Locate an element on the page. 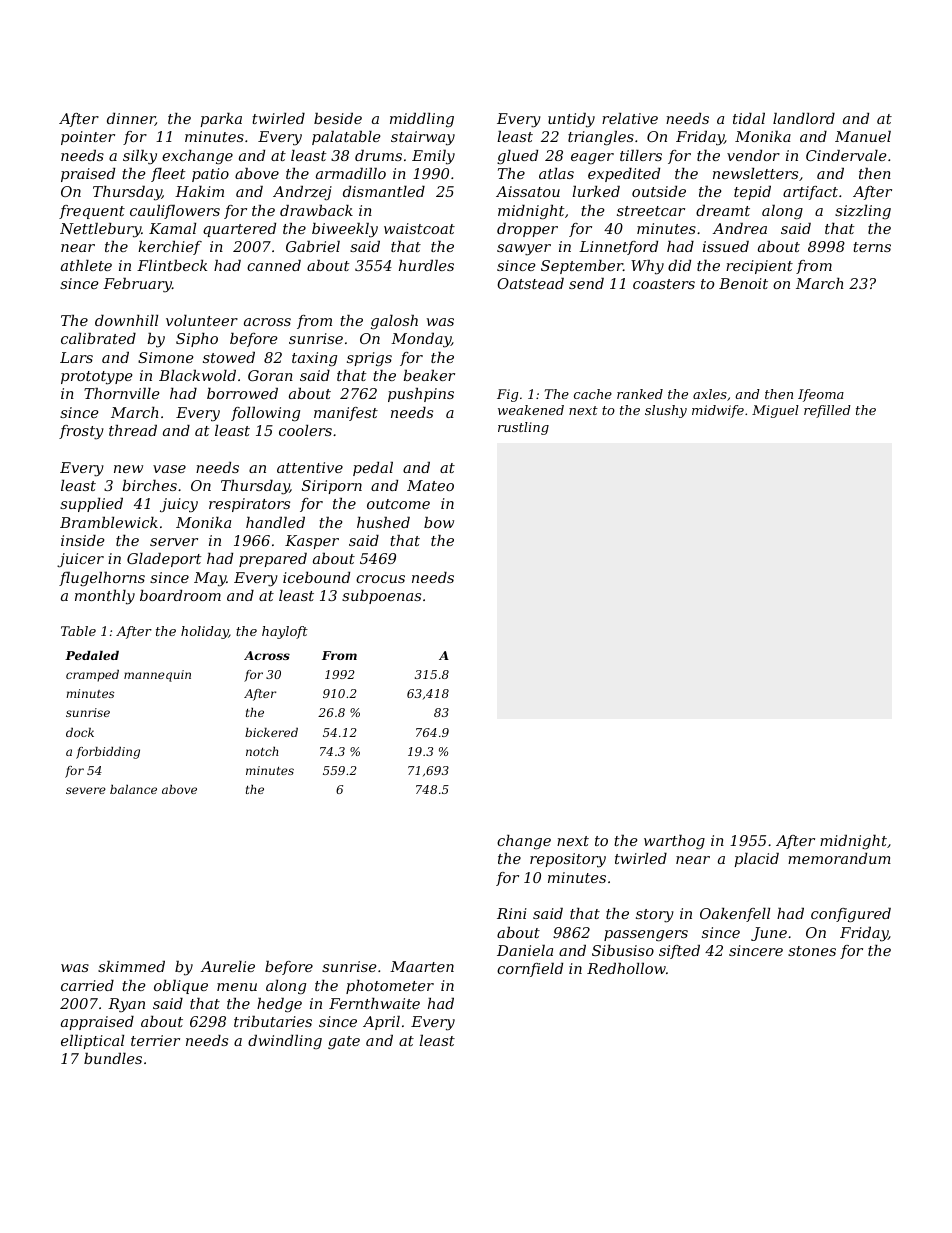 The height and width of the document is (1233, 952). repository is located at coordinates (568, 860).
